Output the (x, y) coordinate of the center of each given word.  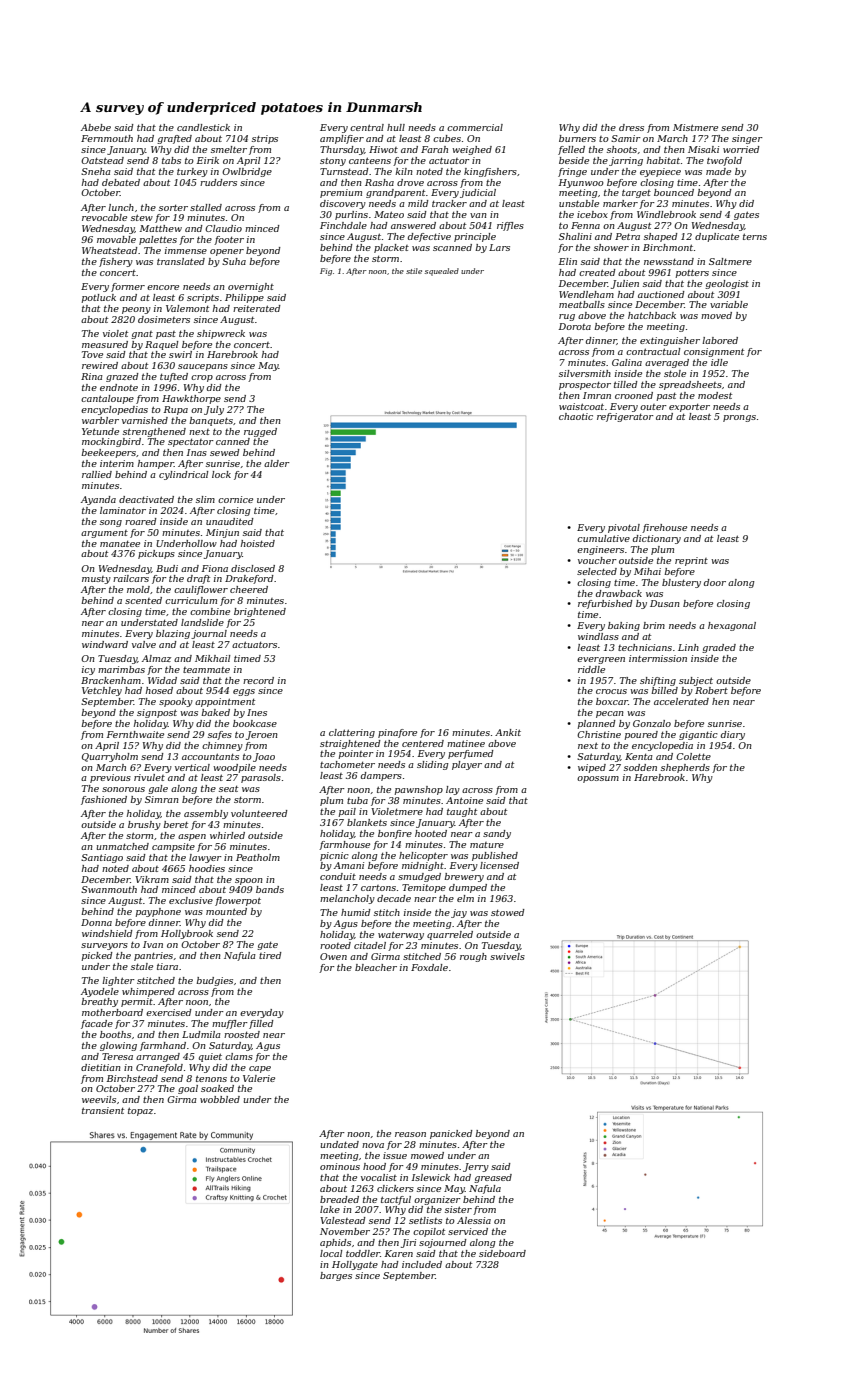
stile (414, 271)
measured (105, 344)
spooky (176, 702)
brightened (260, 612)
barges (336, 1276)
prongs (739, 418)
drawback (619, 593)
